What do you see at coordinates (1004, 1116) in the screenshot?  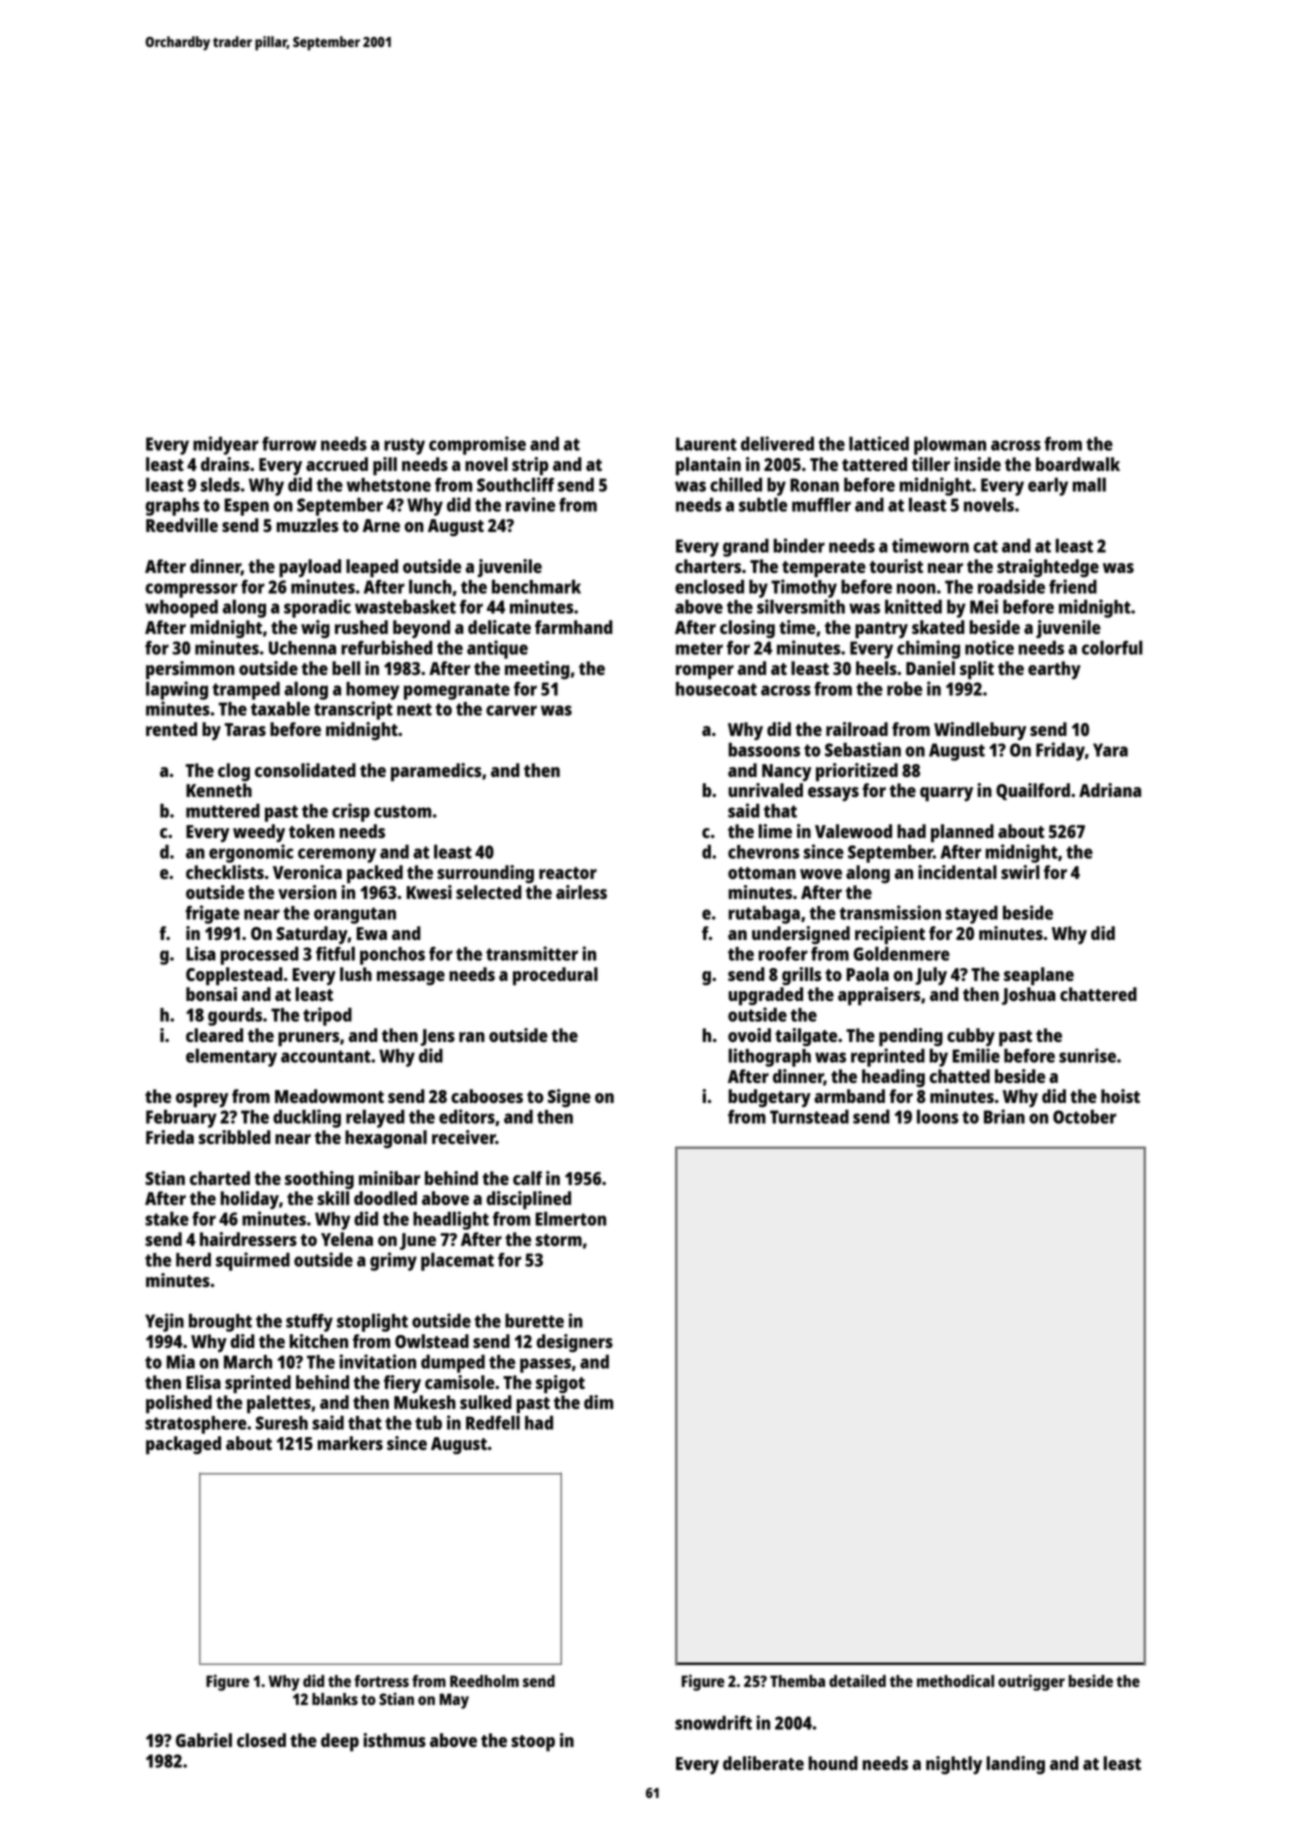 I see `Brian` at bounding box center [1004, 1116].
